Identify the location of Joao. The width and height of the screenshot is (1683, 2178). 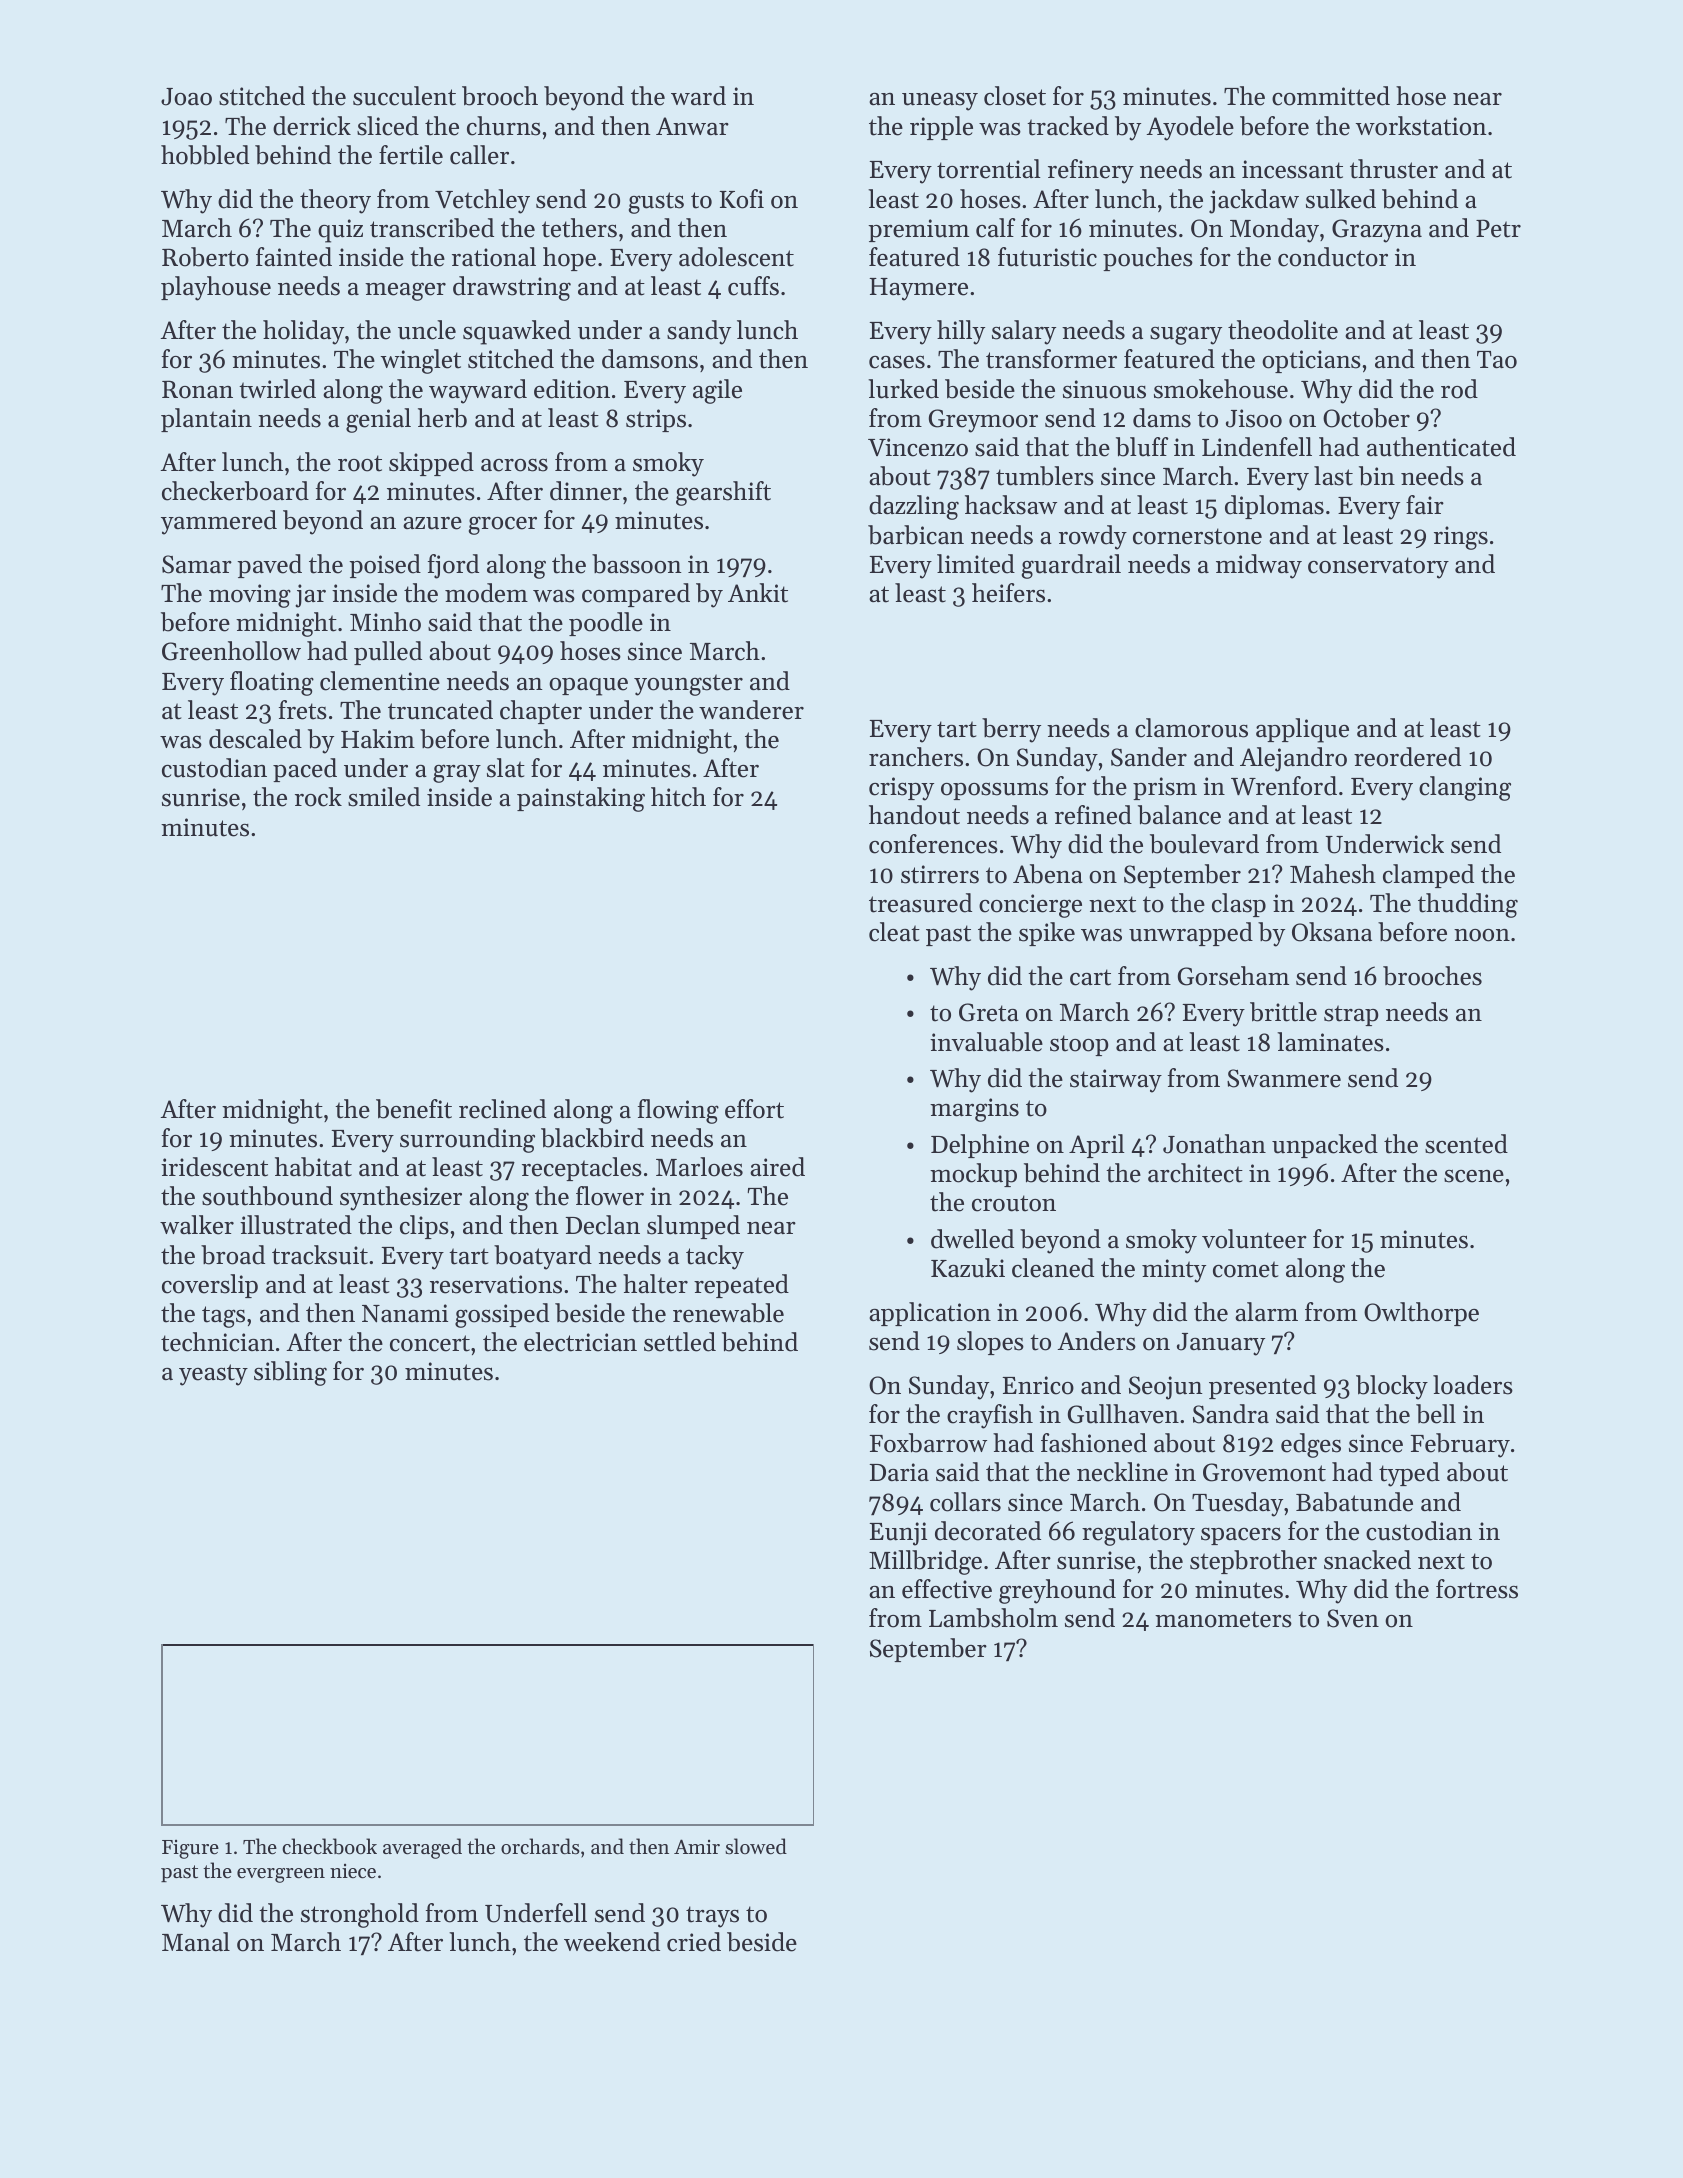
(186, 97).
